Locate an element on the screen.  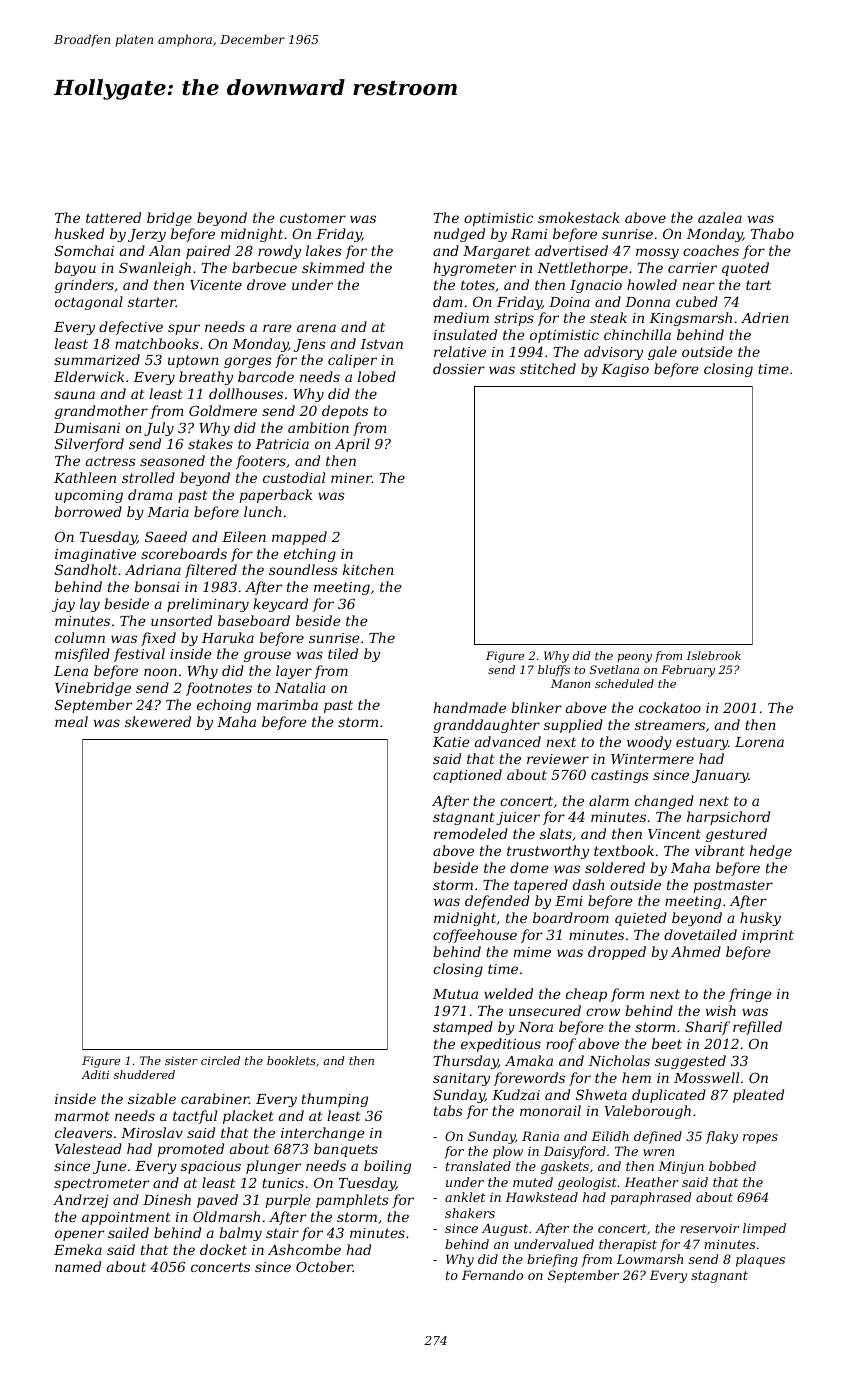
translated is located at coordinates (478, 1166).
